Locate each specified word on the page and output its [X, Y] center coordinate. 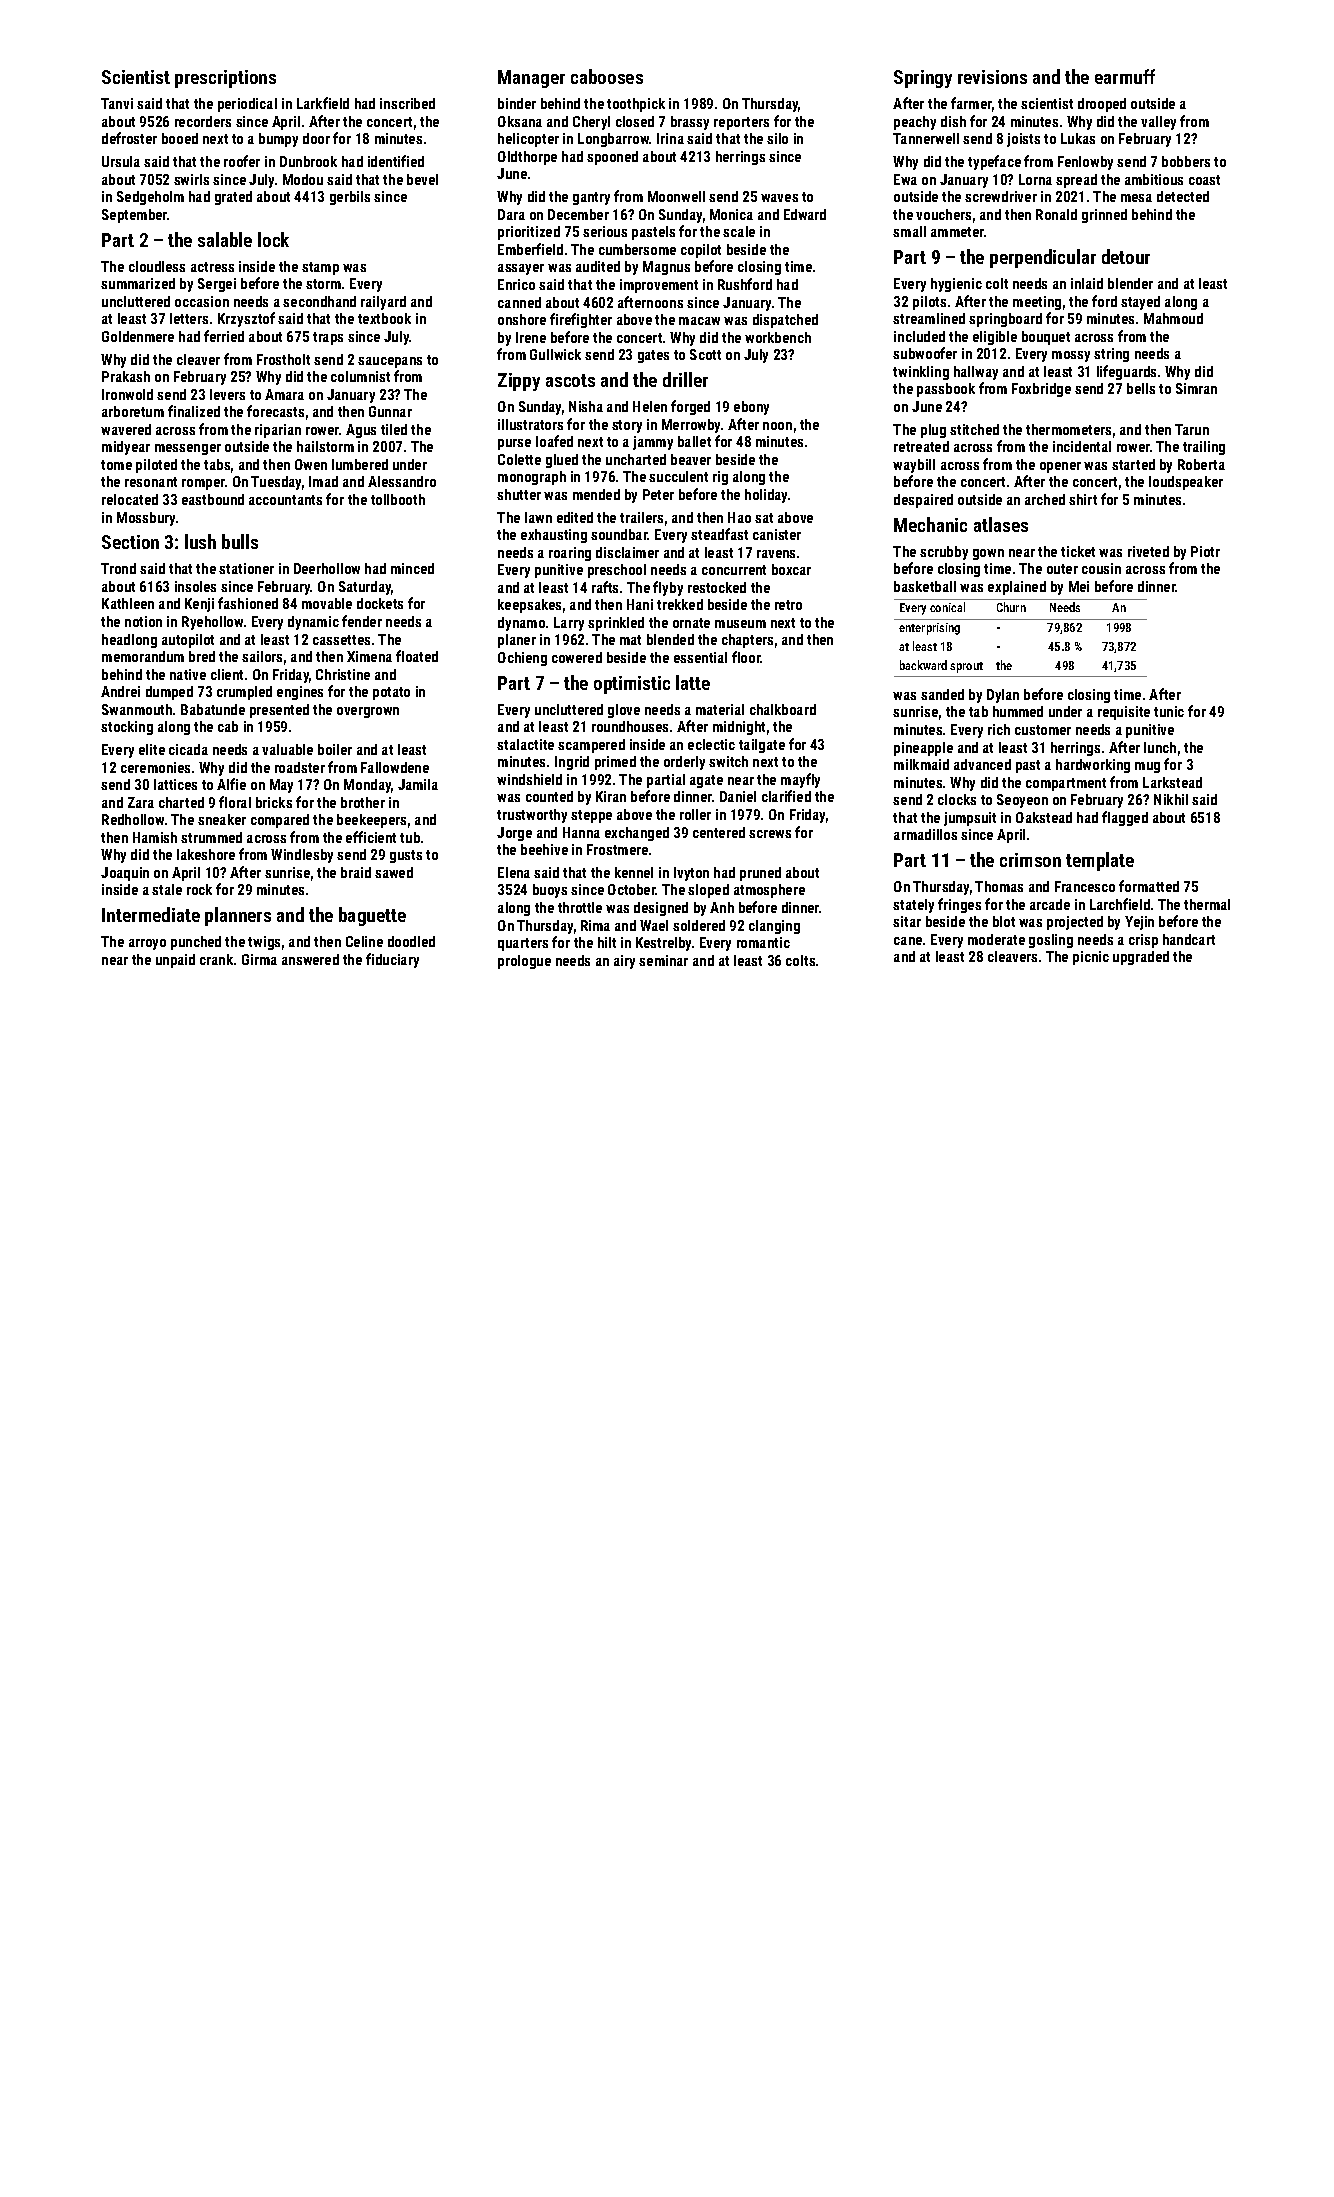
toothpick [636, 105]
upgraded [1141, 958]
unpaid [175, 961]
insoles [195, 586]
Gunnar [390, 411]
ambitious [1154, 179]
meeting [1037, 303]
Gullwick [555, 354]
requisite [1124, 713]
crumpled [244, 693]
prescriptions [225, 79]
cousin [1101, 568]
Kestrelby [663, 944]
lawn [538, 517]
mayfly [800, 780]
